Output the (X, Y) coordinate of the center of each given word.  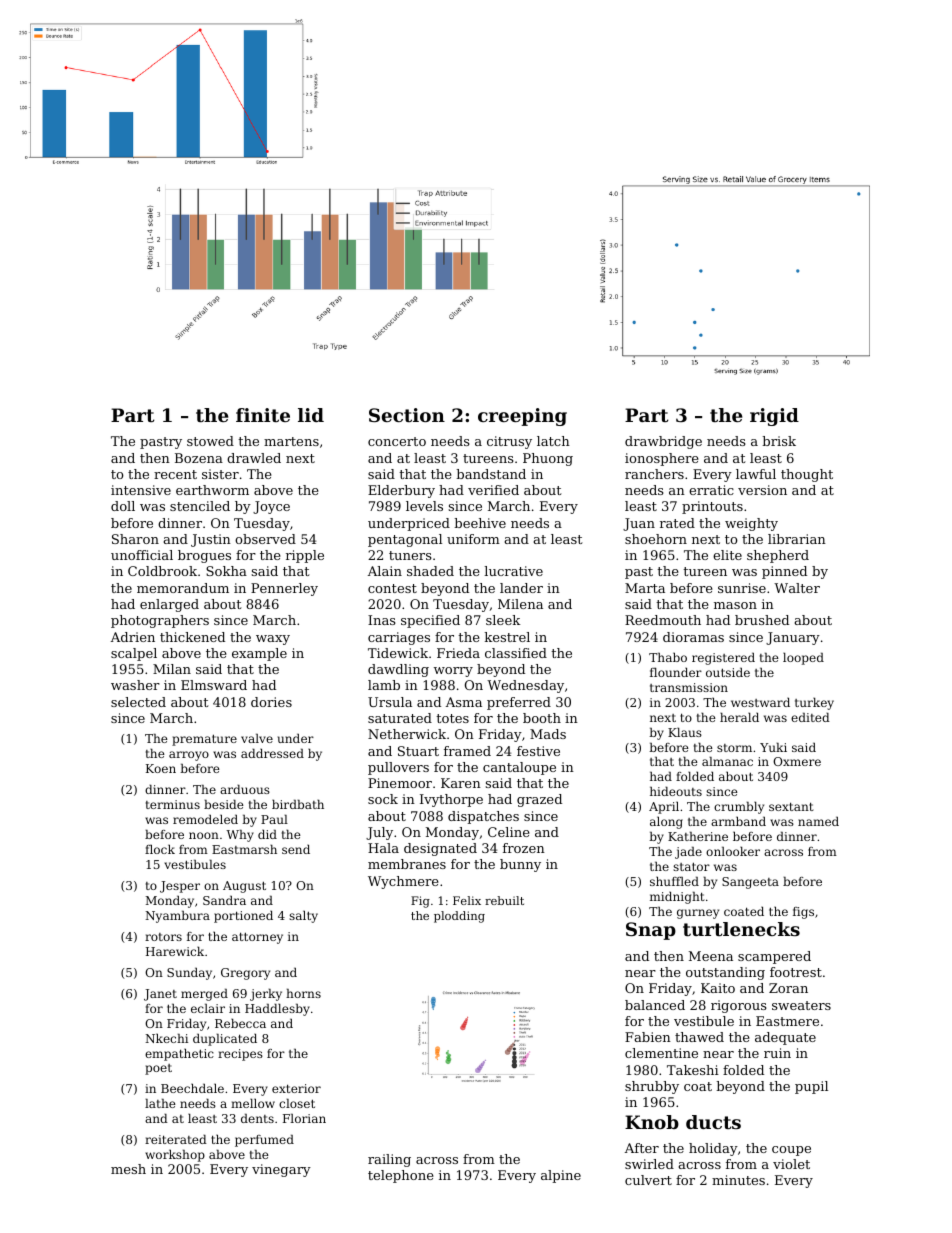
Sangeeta (750, 883)
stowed (210, 441)
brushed (762, 620)
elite (727, 555)
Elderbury (401, 491)
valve (257, 738)
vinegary (281, 1170)
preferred (519, 703)
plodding (459, 917)
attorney (257, 938)
